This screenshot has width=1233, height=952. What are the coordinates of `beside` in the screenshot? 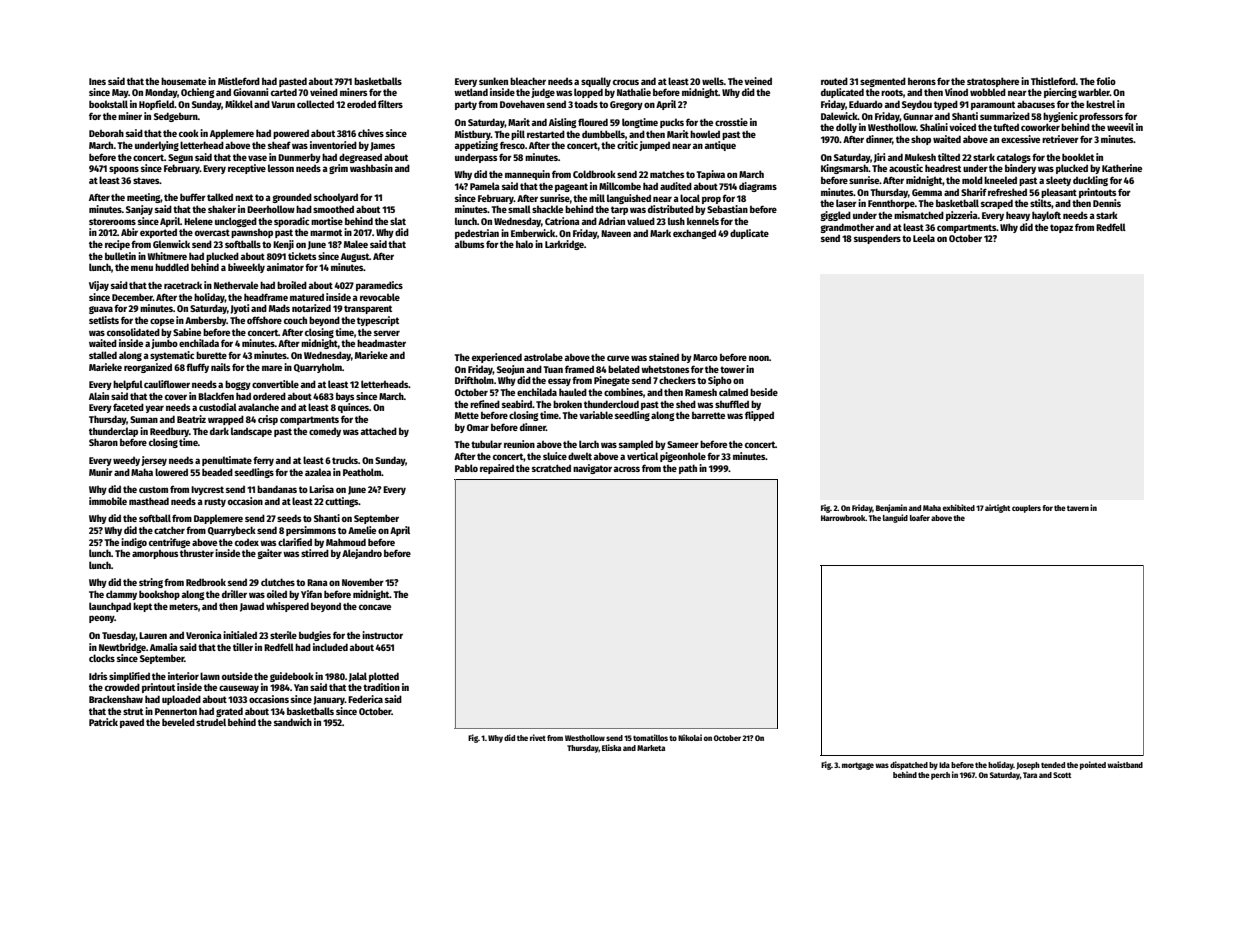 It's located at (764, 392).
